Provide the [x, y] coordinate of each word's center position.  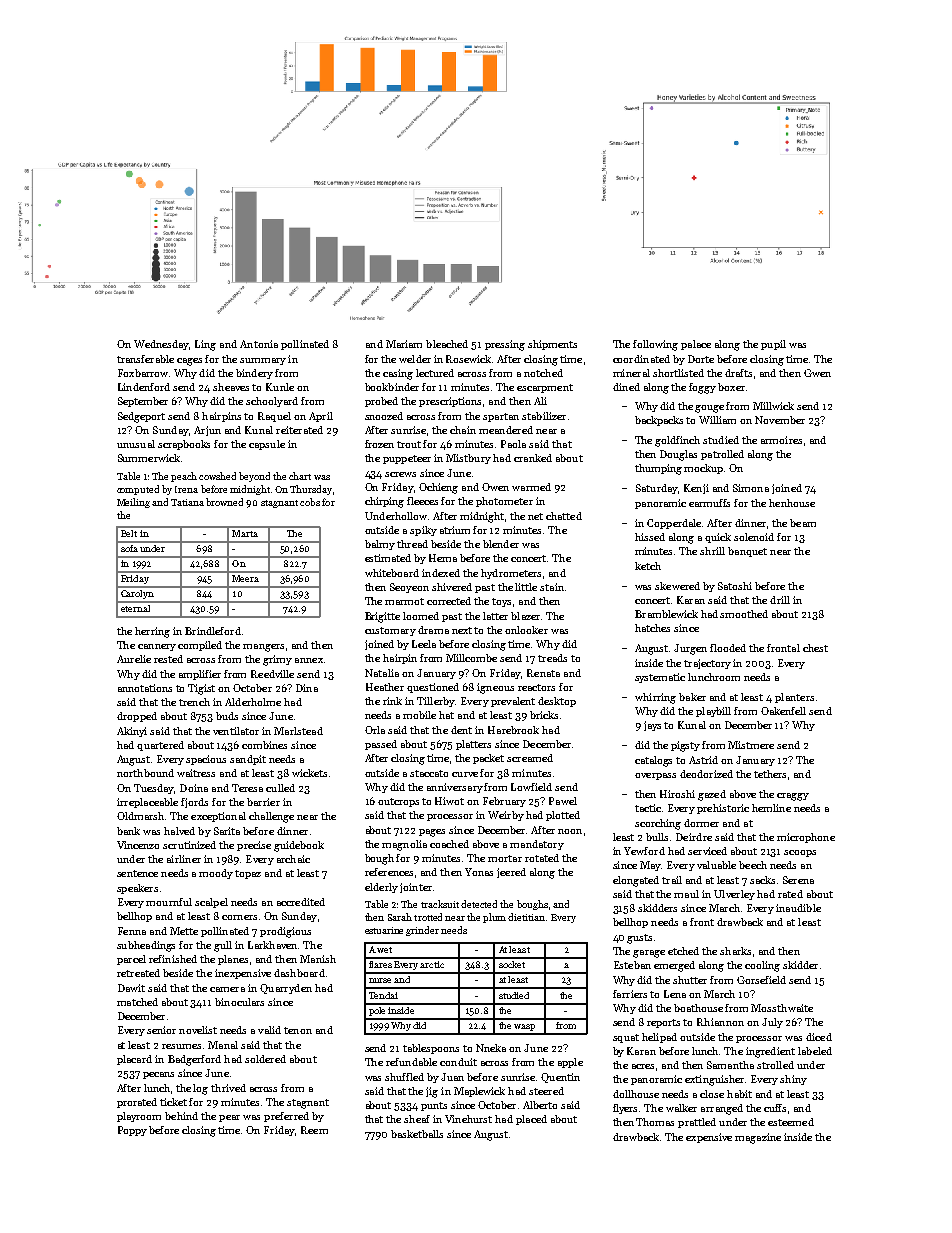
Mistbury [468, 459]
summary [263, 361]
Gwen [817, 373]
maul [686, 894]
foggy [702, 388]
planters [794, 698]
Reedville [272, 674]
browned [224, 502]
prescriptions [450, 402]
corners [239, 917]
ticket [173, 1102]
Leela [424, 644]
